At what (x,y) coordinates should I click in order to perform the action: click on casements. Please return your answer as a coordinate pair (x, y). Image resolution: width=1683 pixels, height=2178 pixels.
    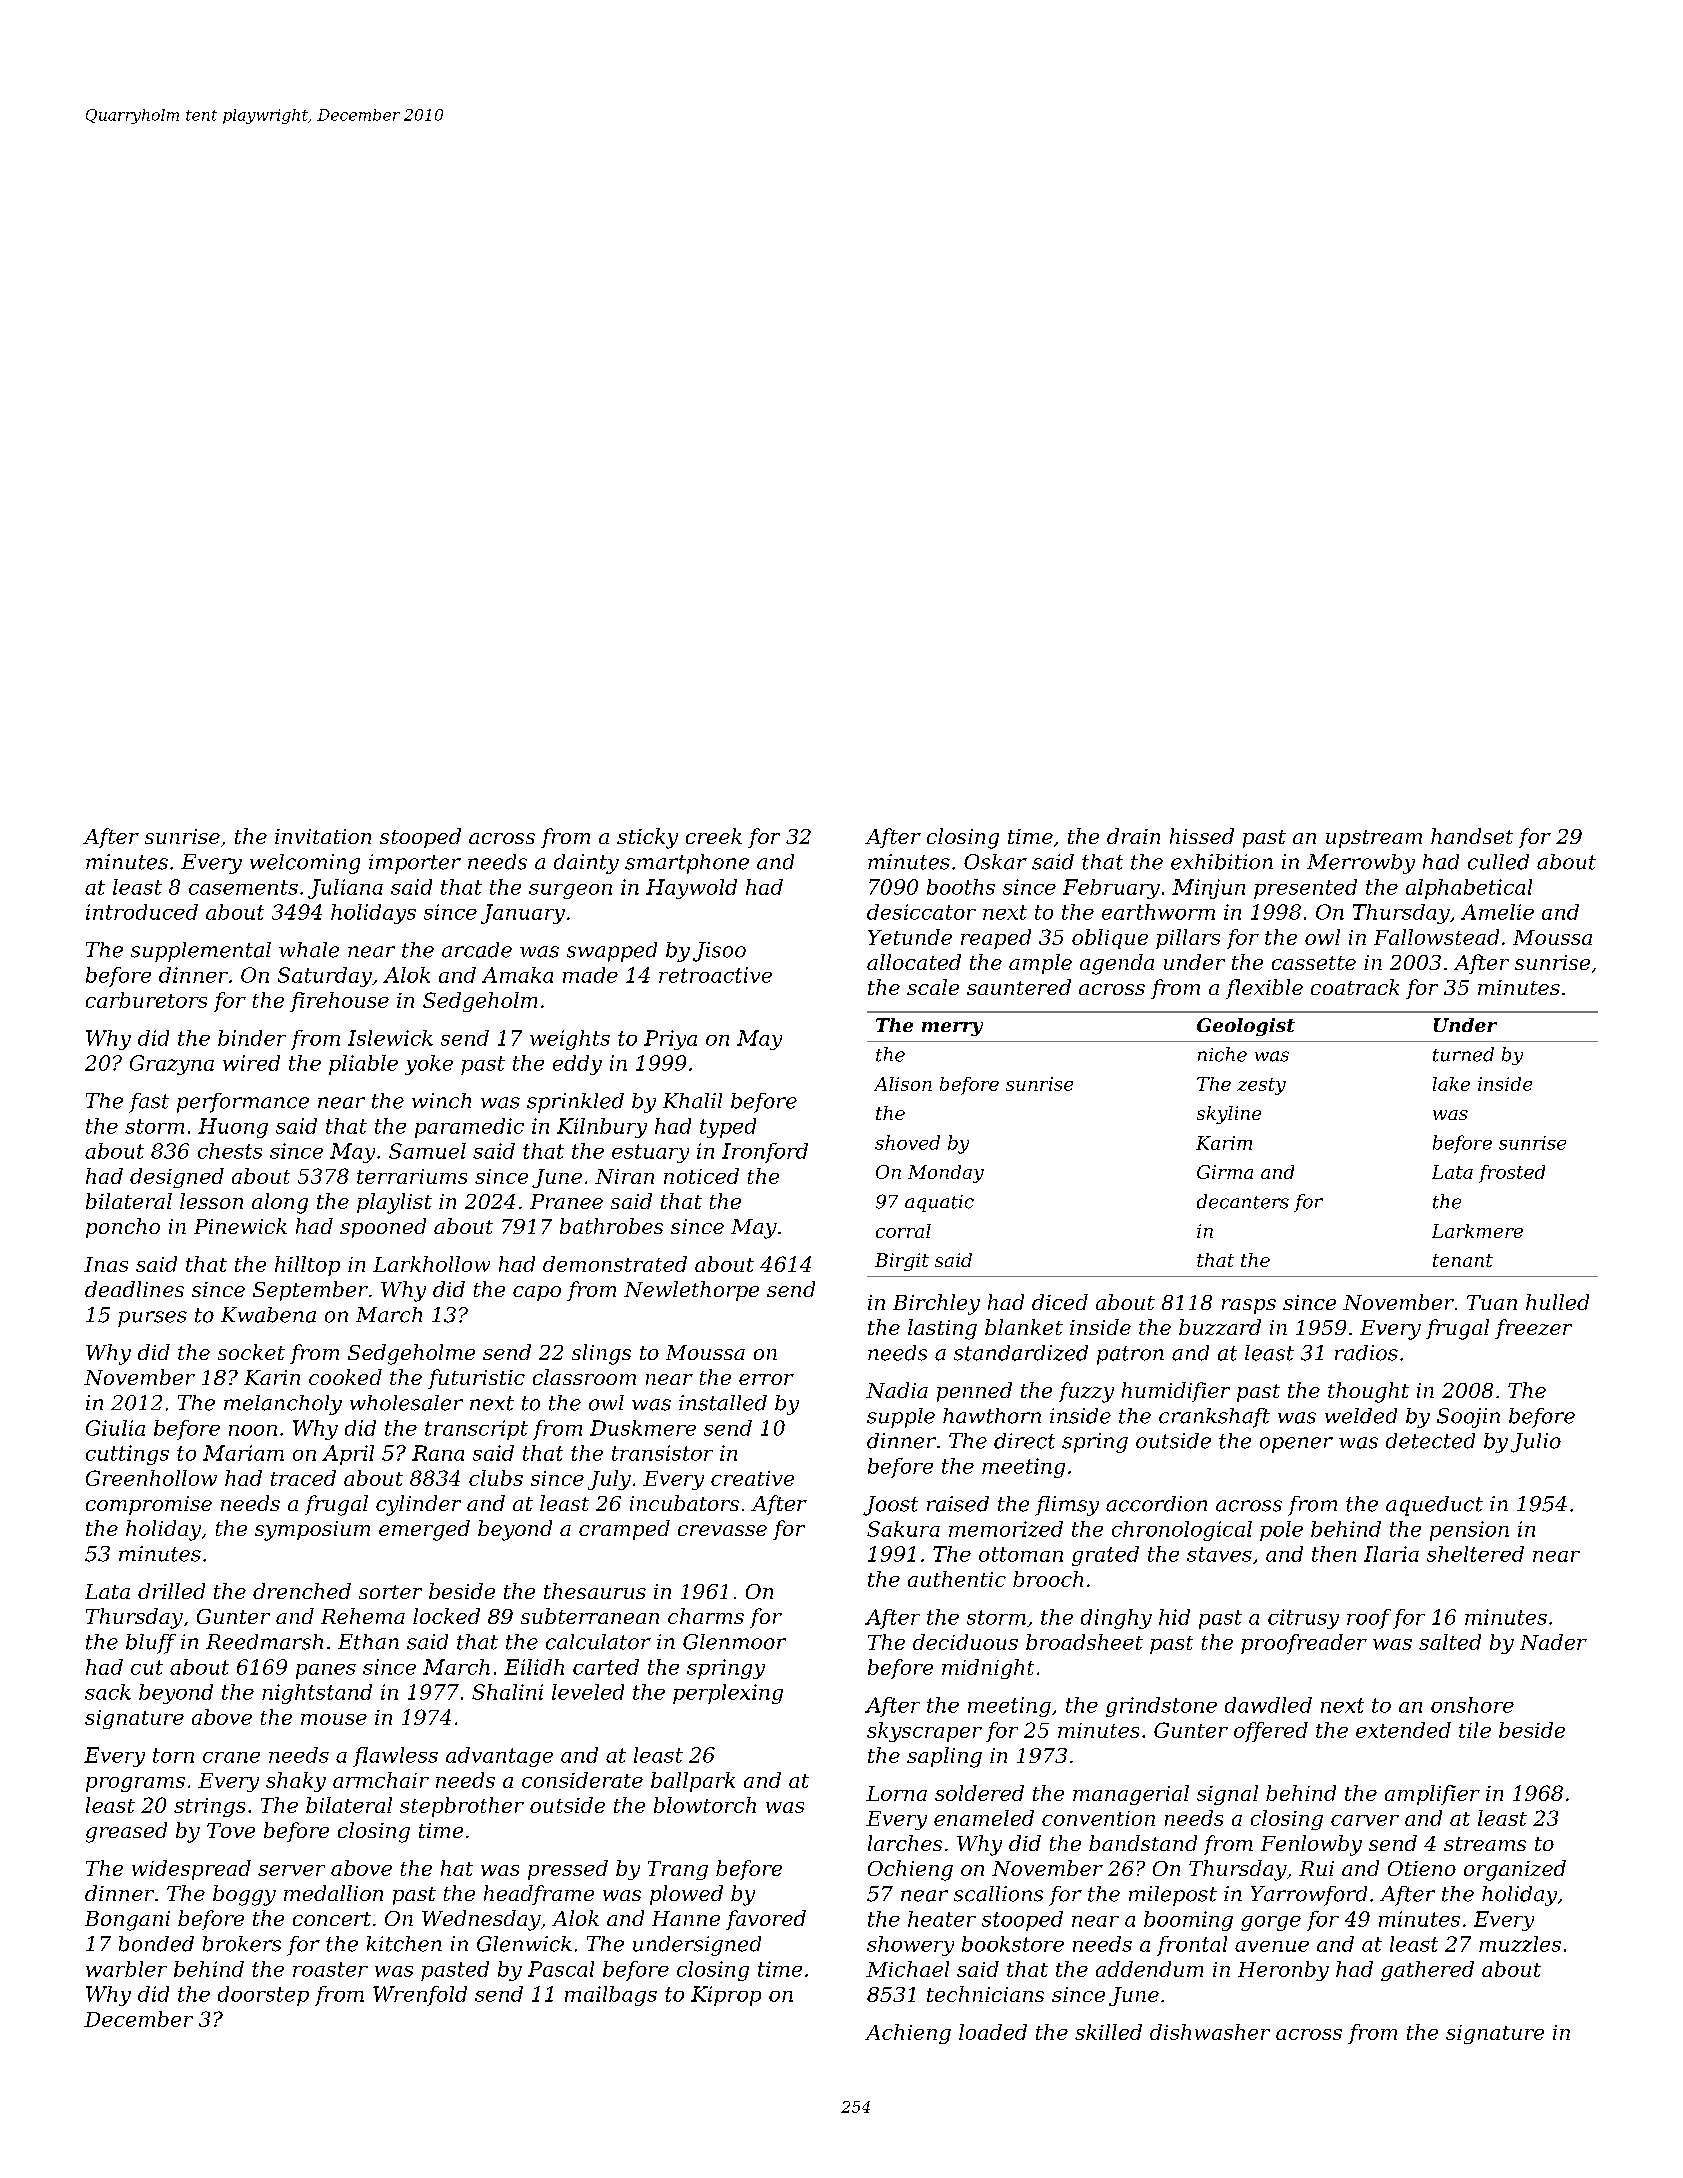
    Looking at the image, I should click on (243, 887).
